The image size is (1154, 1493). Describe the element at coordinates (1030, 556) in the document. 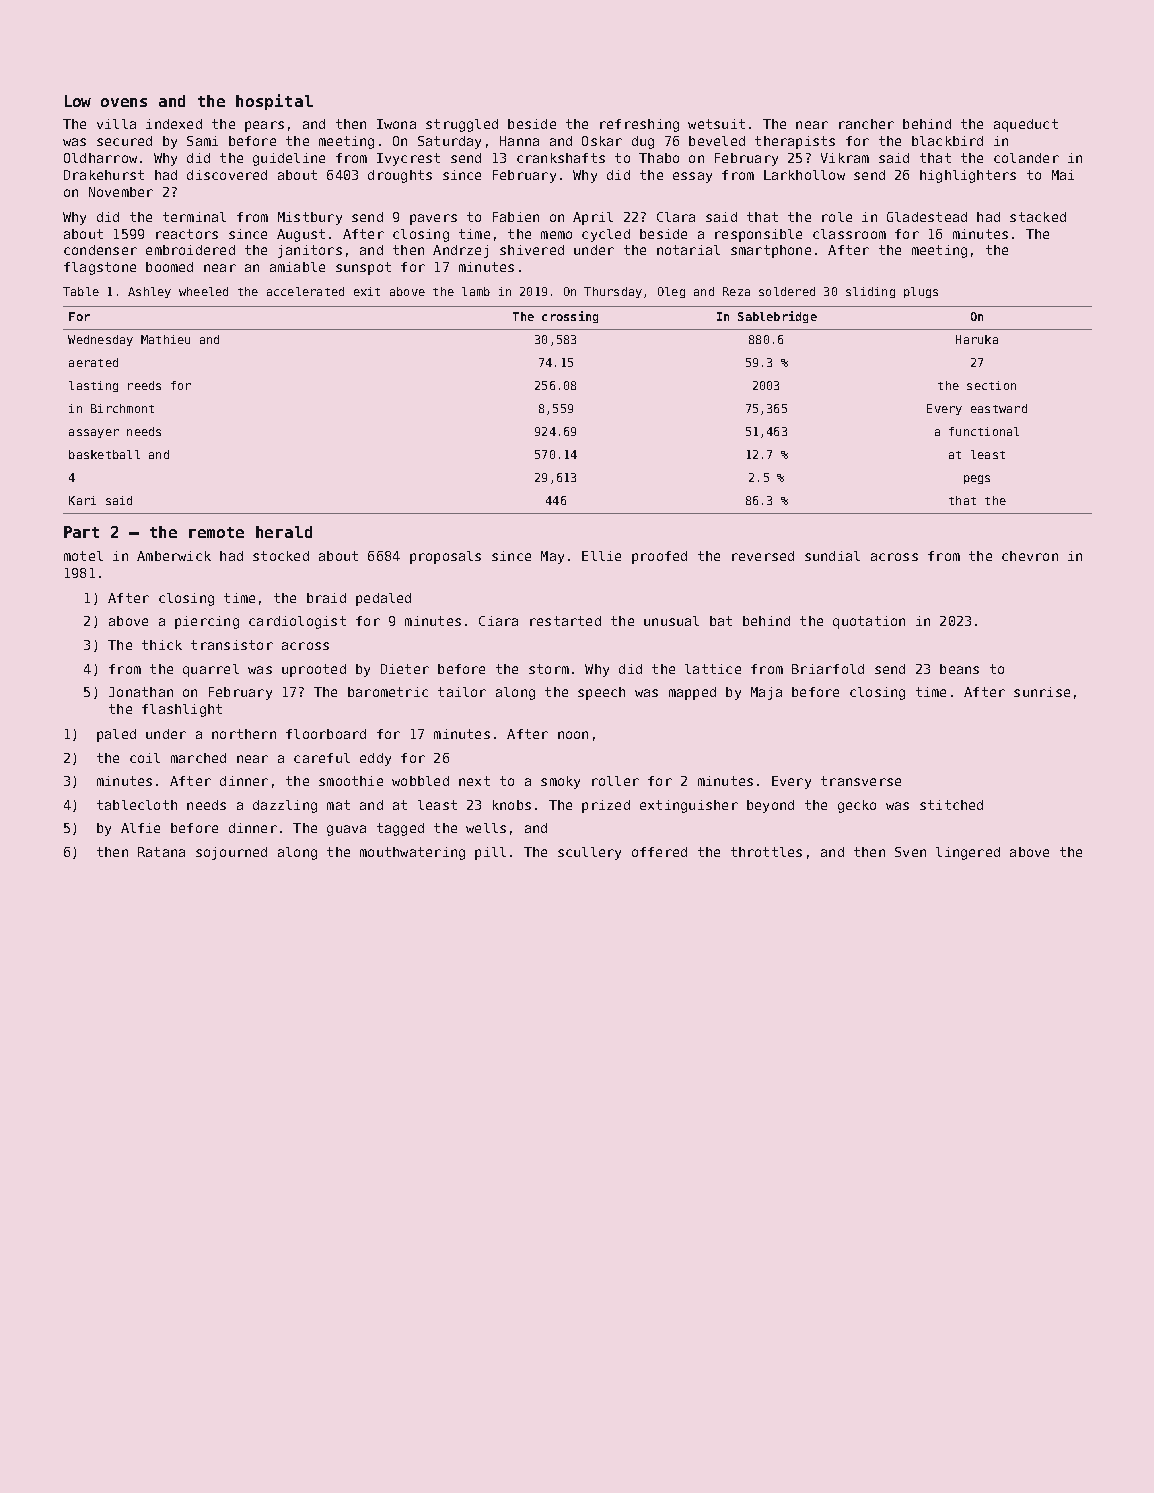

I see `chevron` at that location.
